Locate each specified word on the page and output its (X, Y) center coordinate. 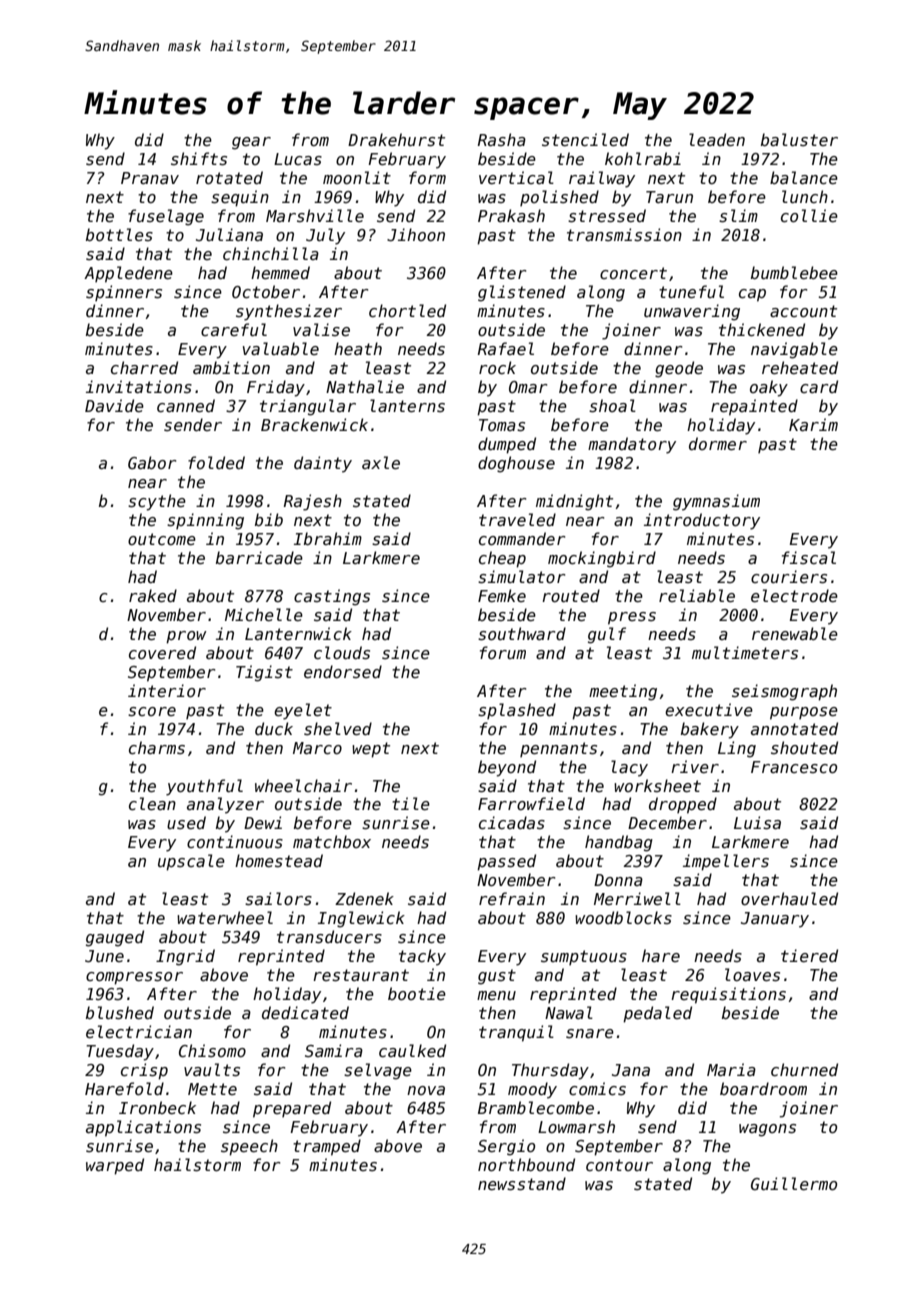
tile (411, 803)
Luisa (757, 823)
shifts (199, 159)
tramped (327, 1147)
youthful (204, 787)
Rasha (502, 139)
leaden (717, 139)
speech (249, 1147)
